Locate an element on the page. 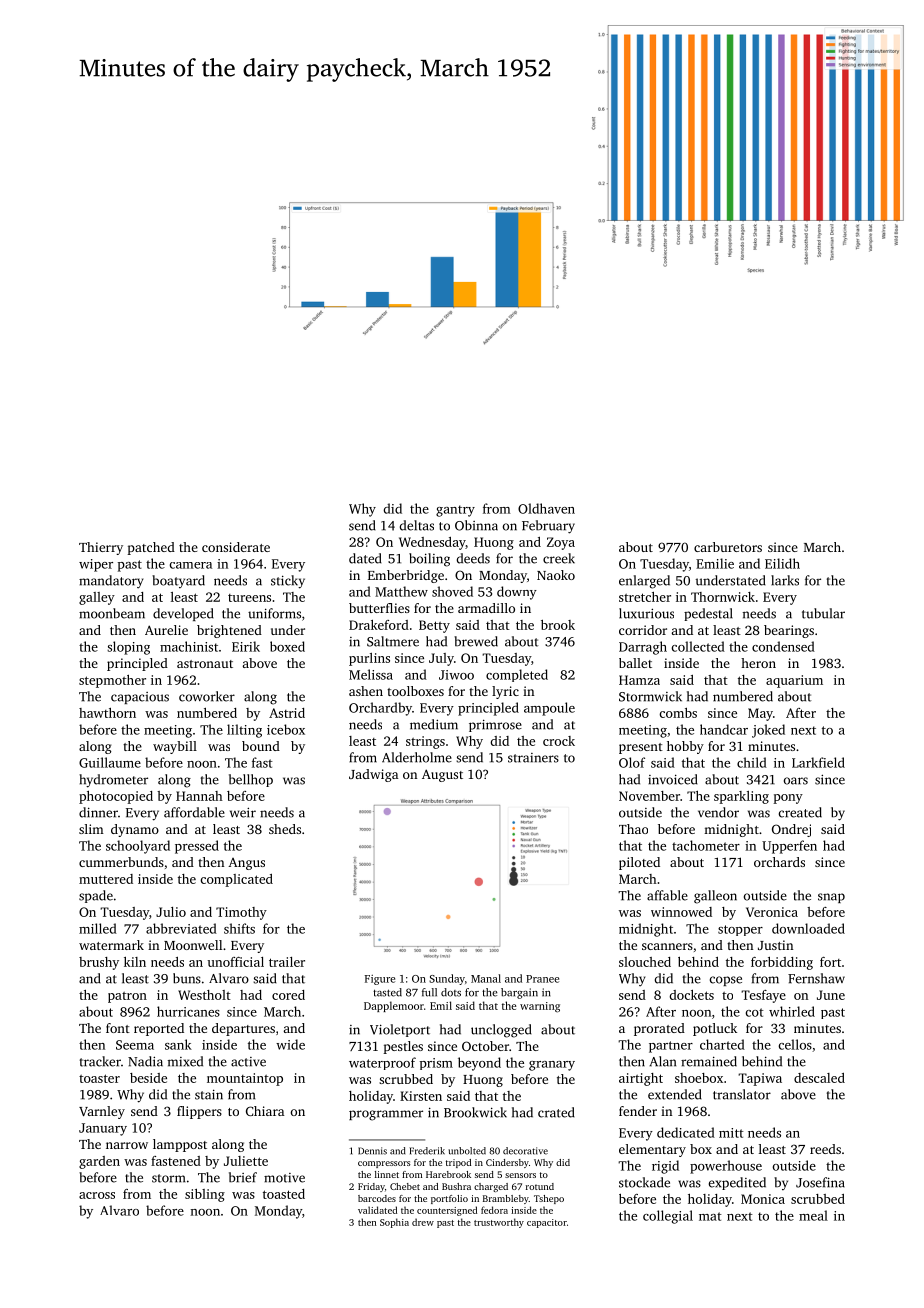 The width and height of the image is (924, 1308). unclogged is located at coordinates (501, 1031).
